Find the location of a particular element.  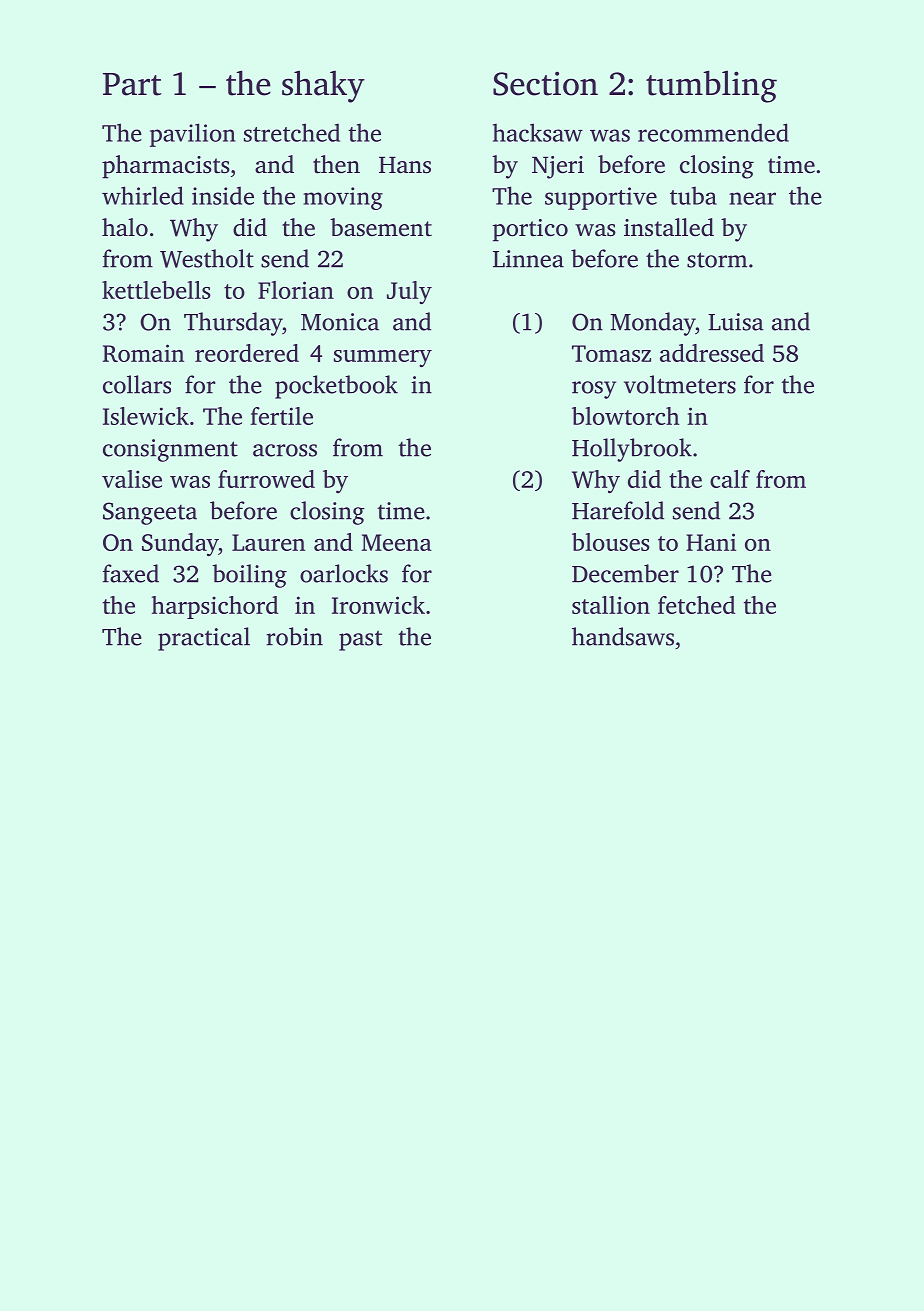

shaky is located at coordinates (323, 86).
